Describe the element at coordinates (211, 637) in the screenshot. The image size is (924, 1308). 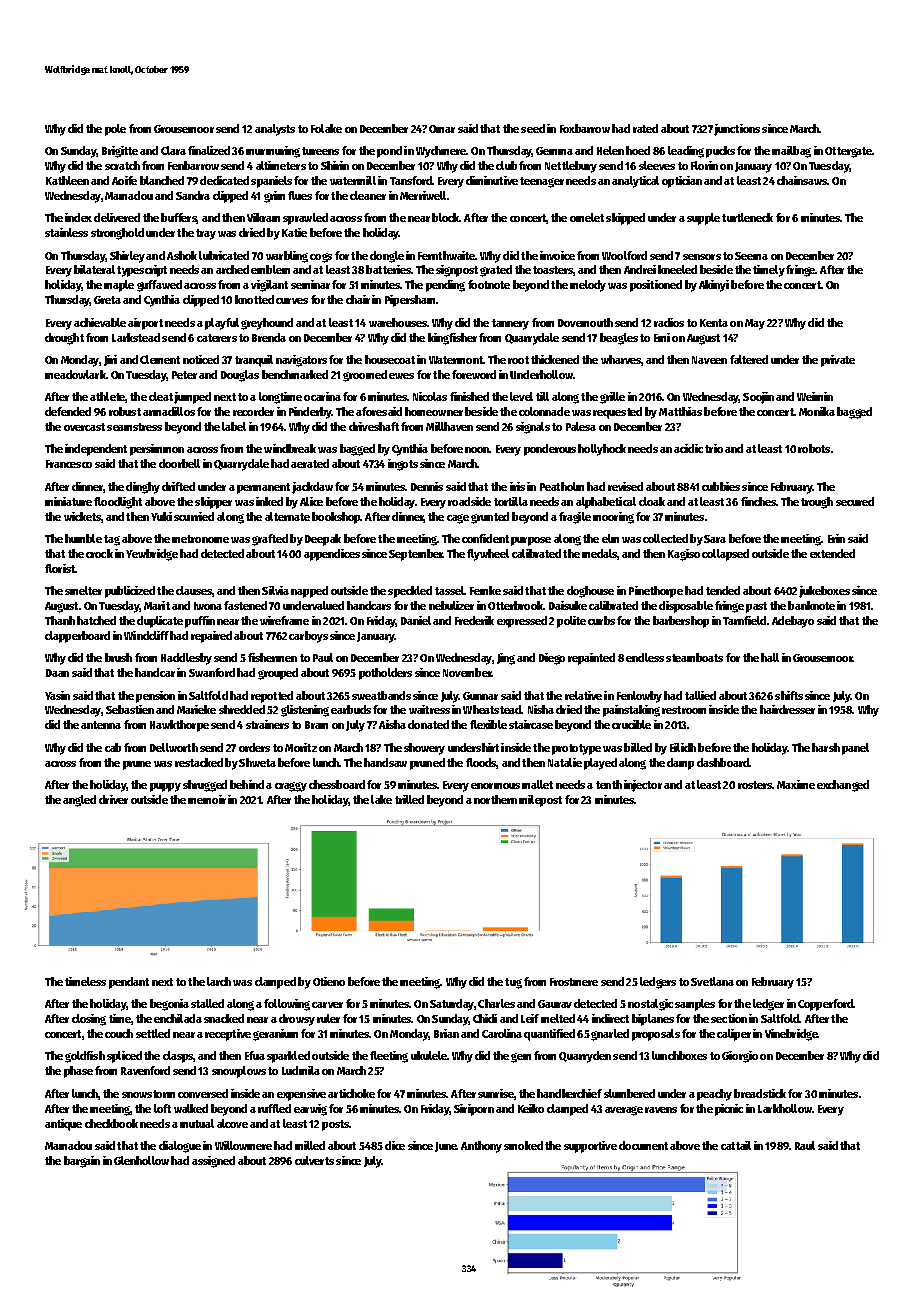
I see `repaired` at that location.
